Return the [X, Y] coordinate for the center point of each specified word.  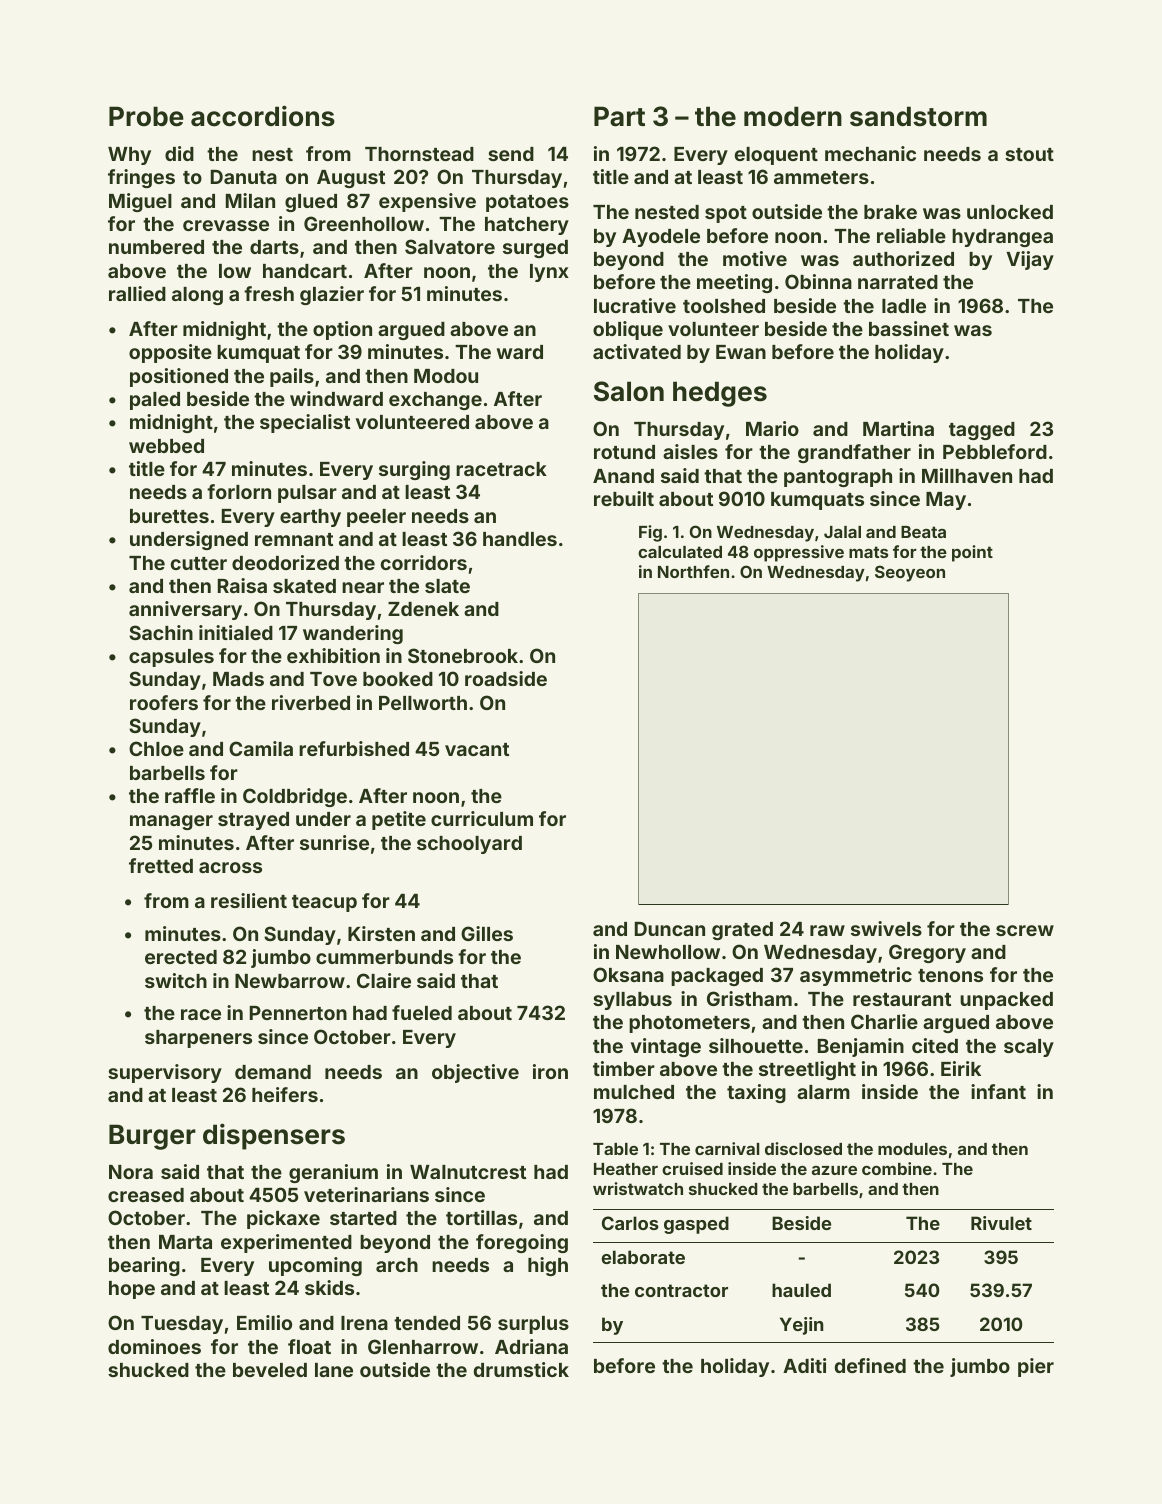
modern [793, 116]
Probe [146, 116]
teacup [324, 903]
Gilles [487, 933]
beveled [270, 1370]
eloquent [776, 156]
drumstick [521, 1369]
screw [1025, 930]
